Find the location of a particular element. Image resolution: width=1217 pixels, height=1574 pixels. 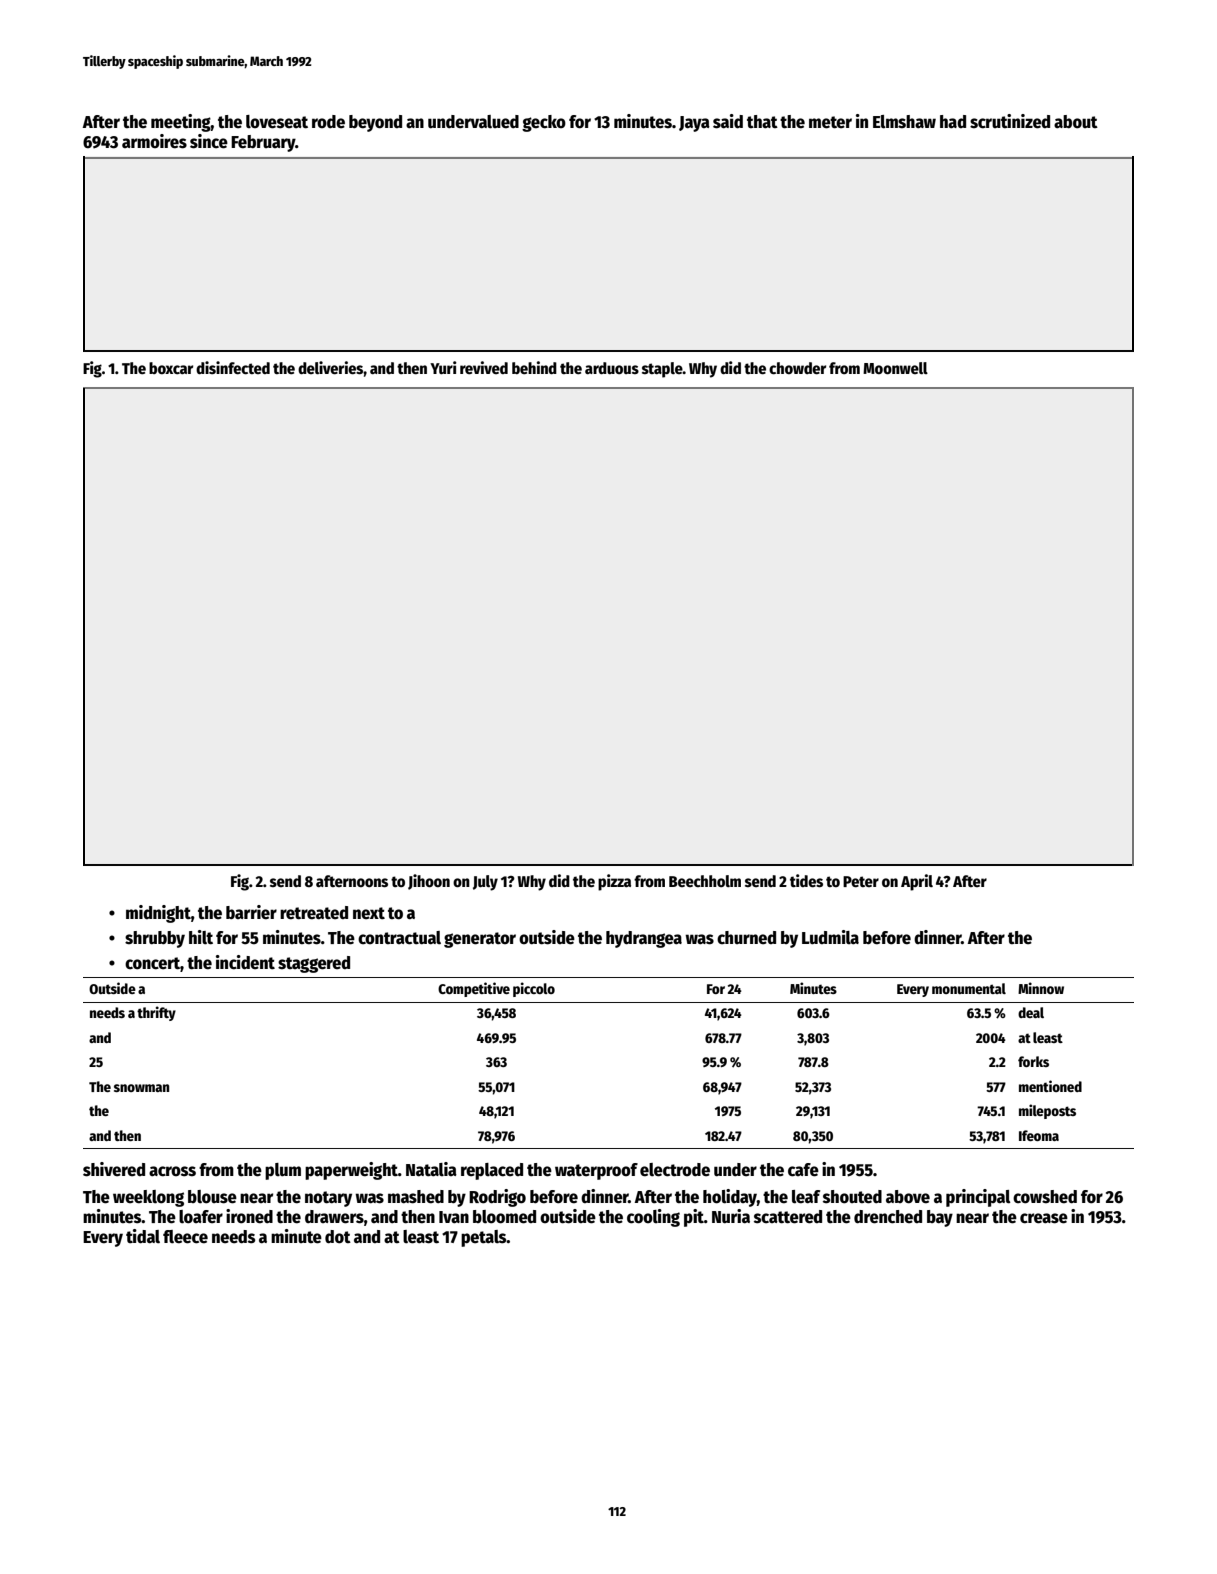

gecko is located at coordinates (544, 123).
